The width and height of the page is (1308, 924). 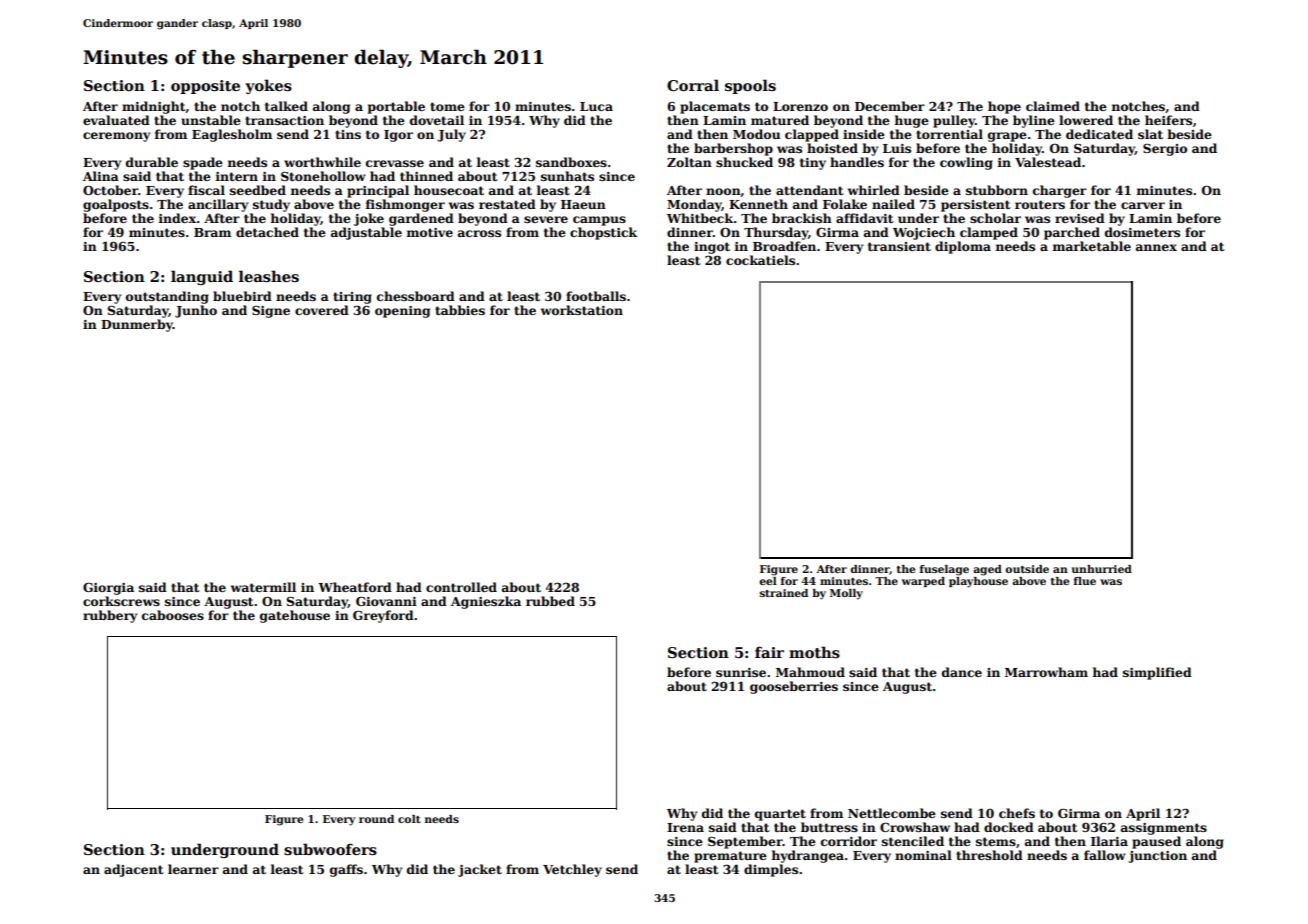 What do you see at coordinates (133, 870) in the page?
I see `adjacent` at bounding box center [133, 870].
